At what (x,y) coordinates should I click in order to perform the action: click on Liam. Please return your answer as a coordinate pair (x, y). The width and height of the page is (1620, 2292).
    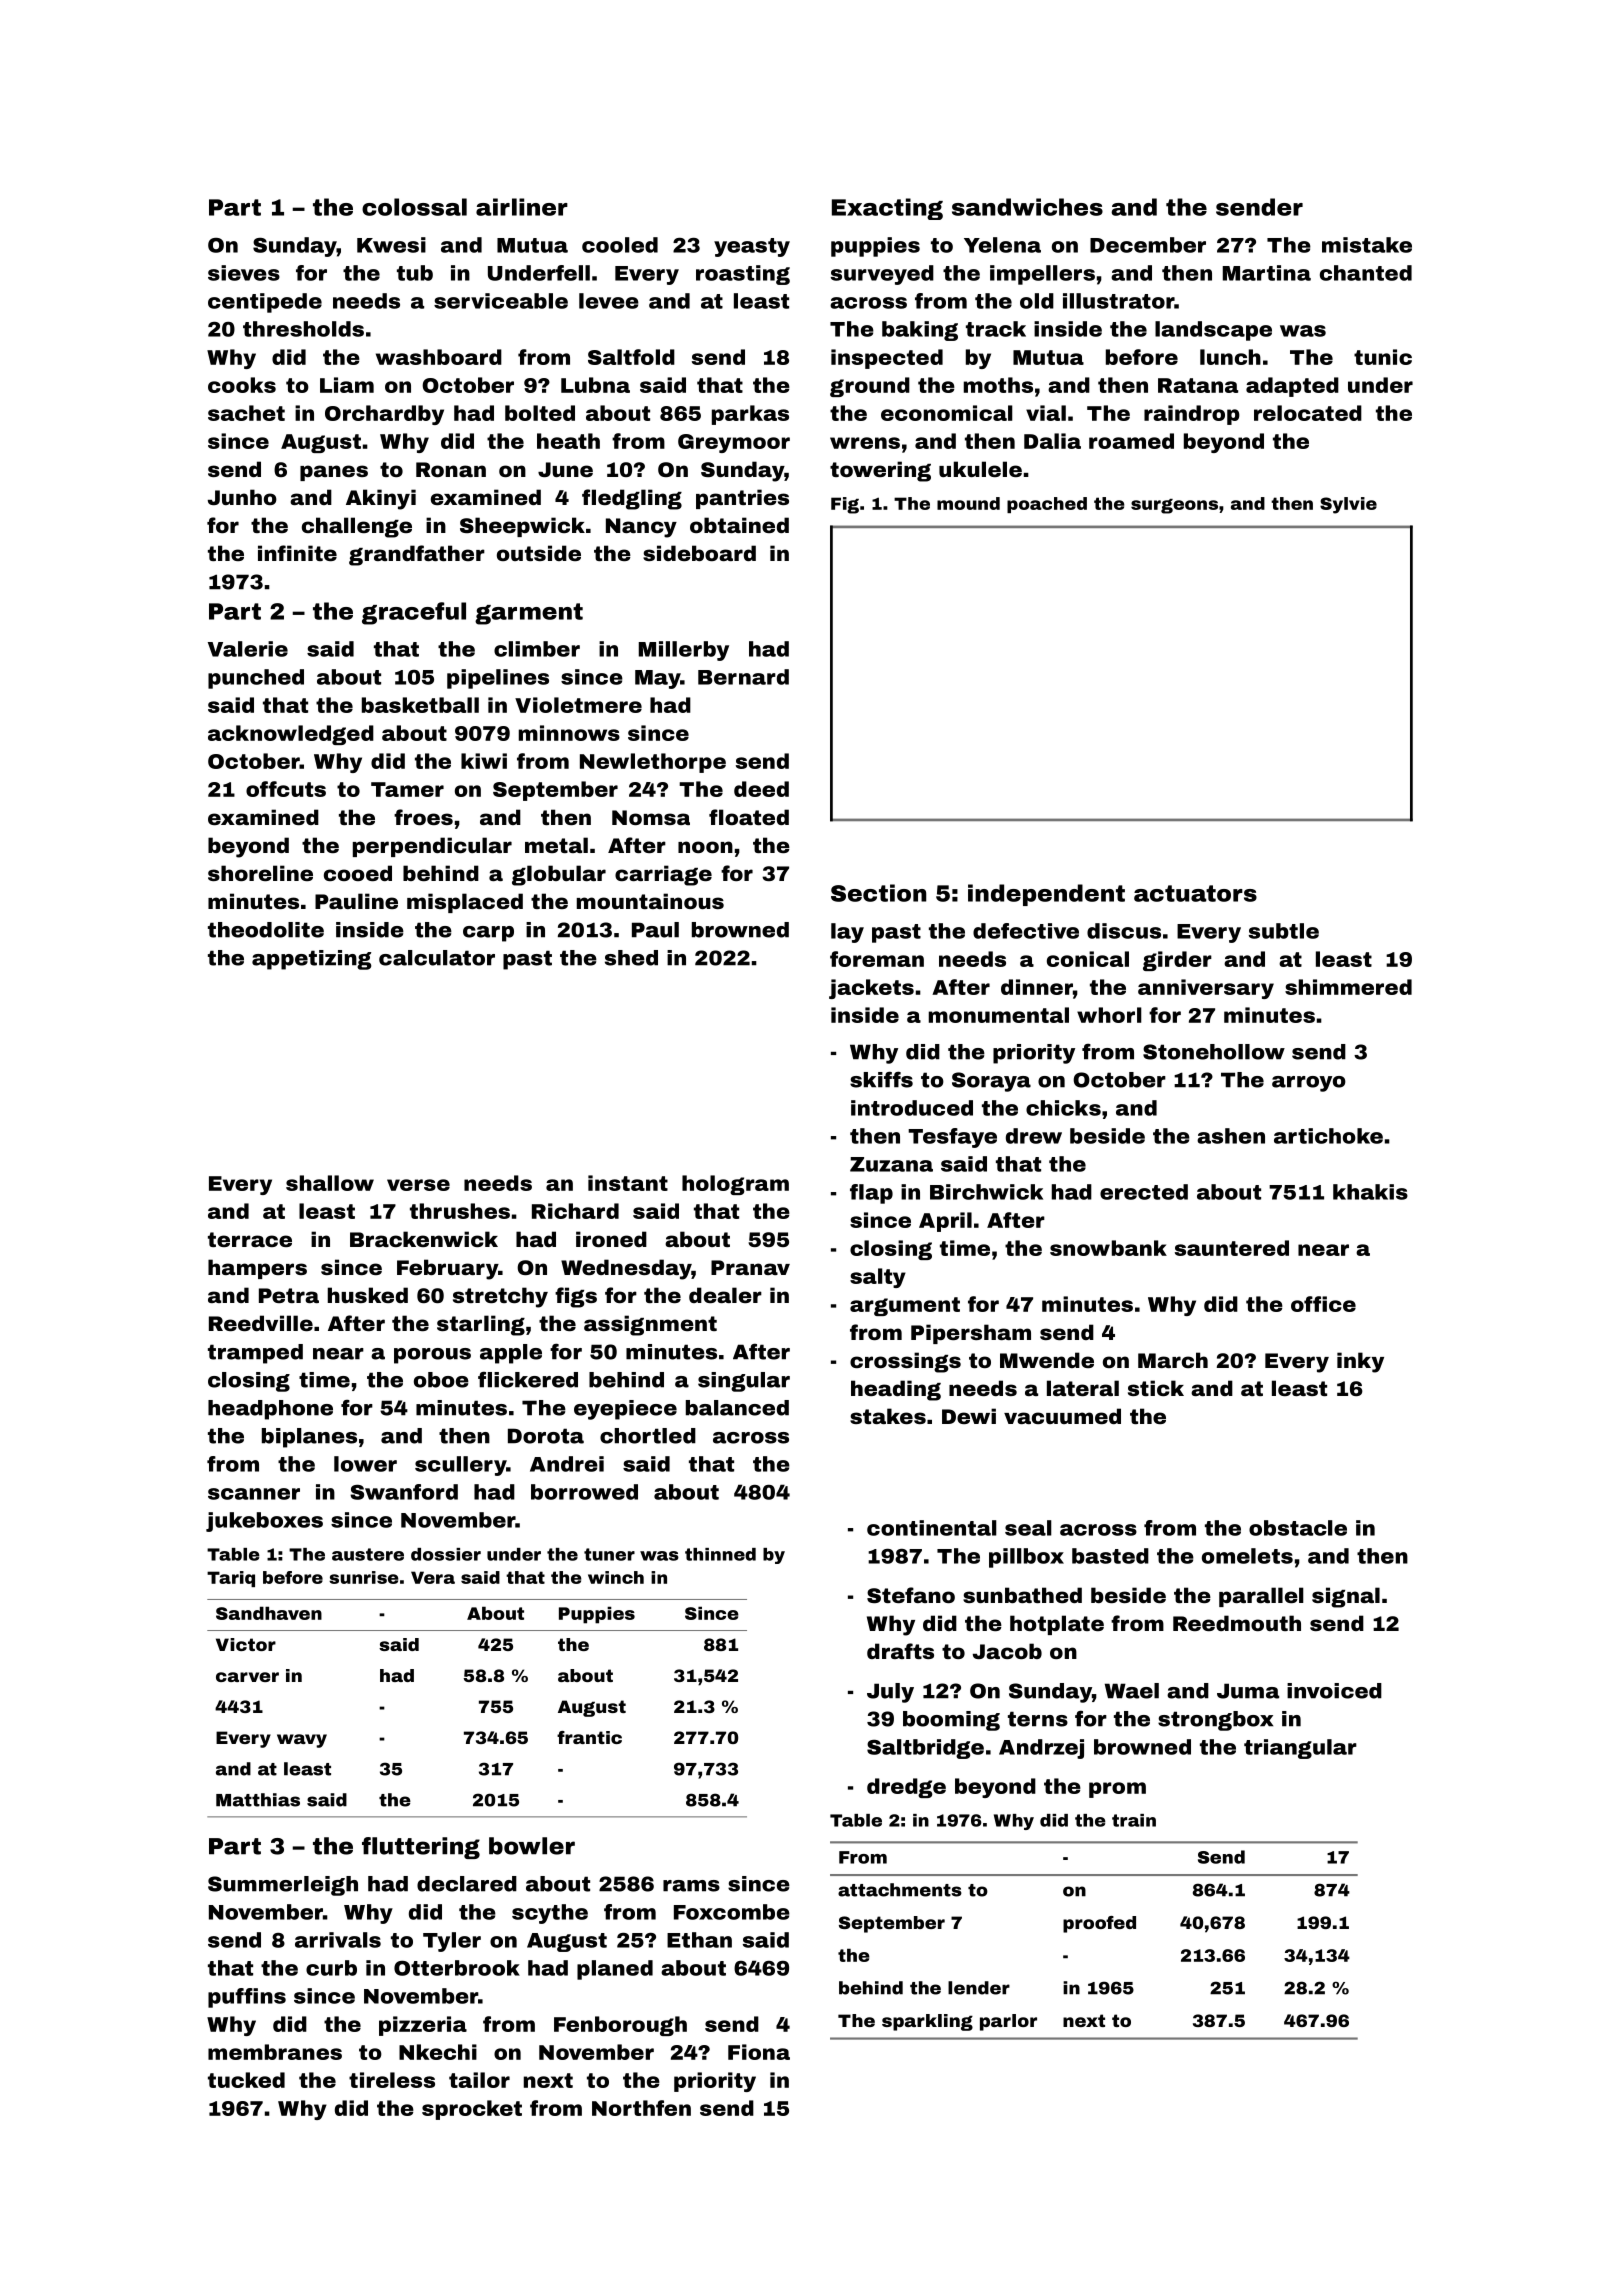
    Looking at the image, I should click on (347, 385).
